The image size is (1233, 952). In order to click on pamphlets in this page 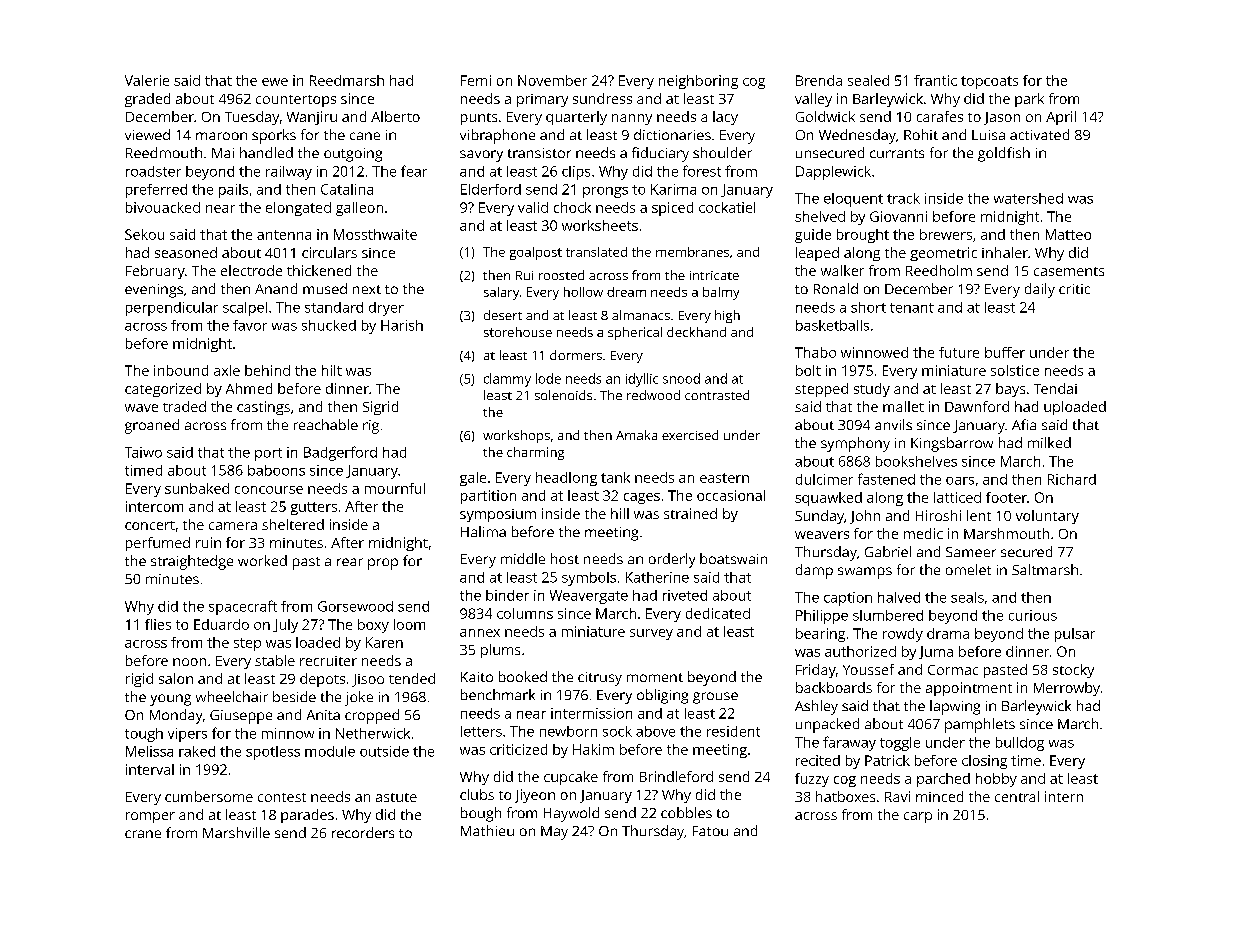, I will do `click(980, 725)`.
